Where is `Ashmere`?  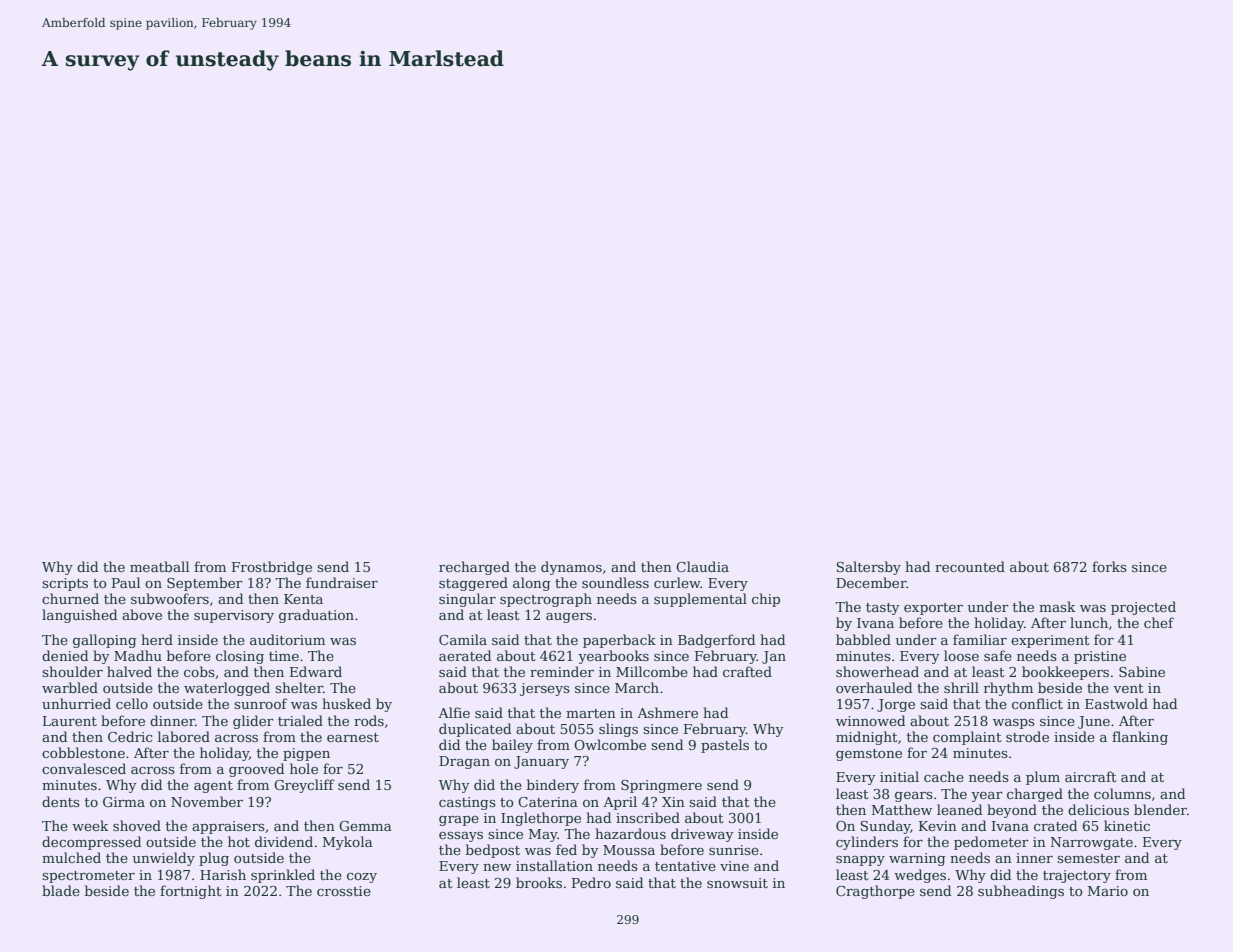
Ashmere is located at coordinates (667, 712).
